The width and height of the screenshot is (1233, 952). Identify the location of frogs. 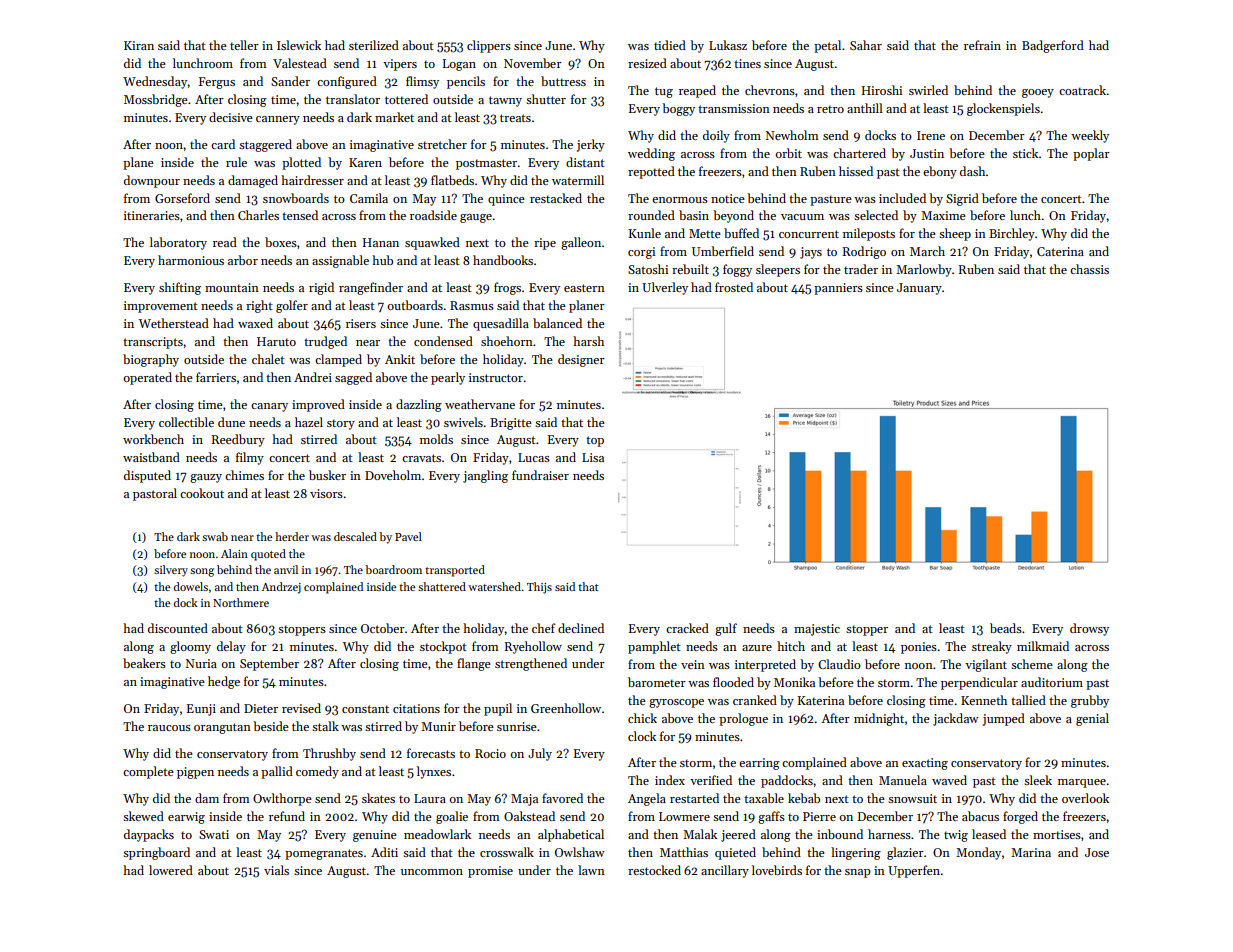
(507, 288).
